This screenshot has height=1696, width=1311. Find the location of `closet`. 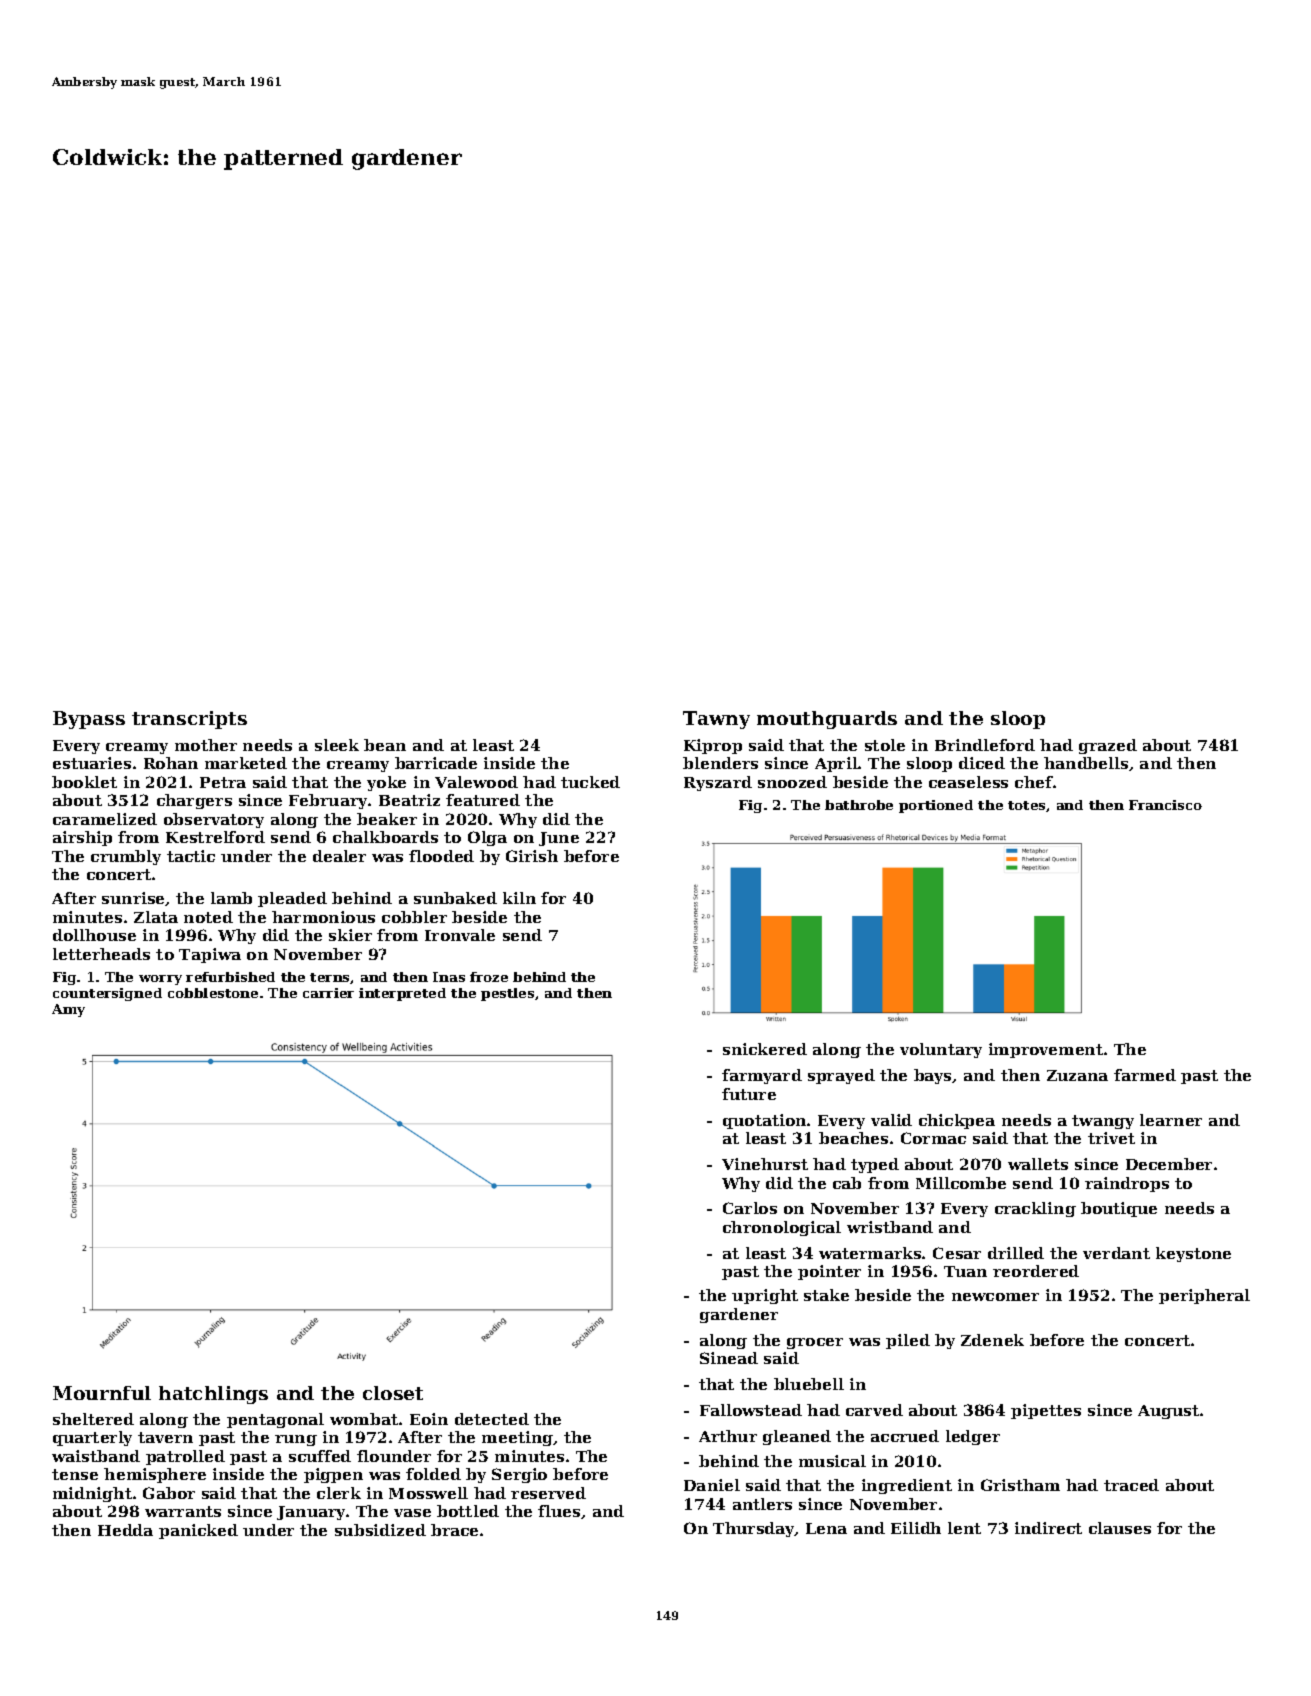

closet is located at coordinates (393, 1393).
